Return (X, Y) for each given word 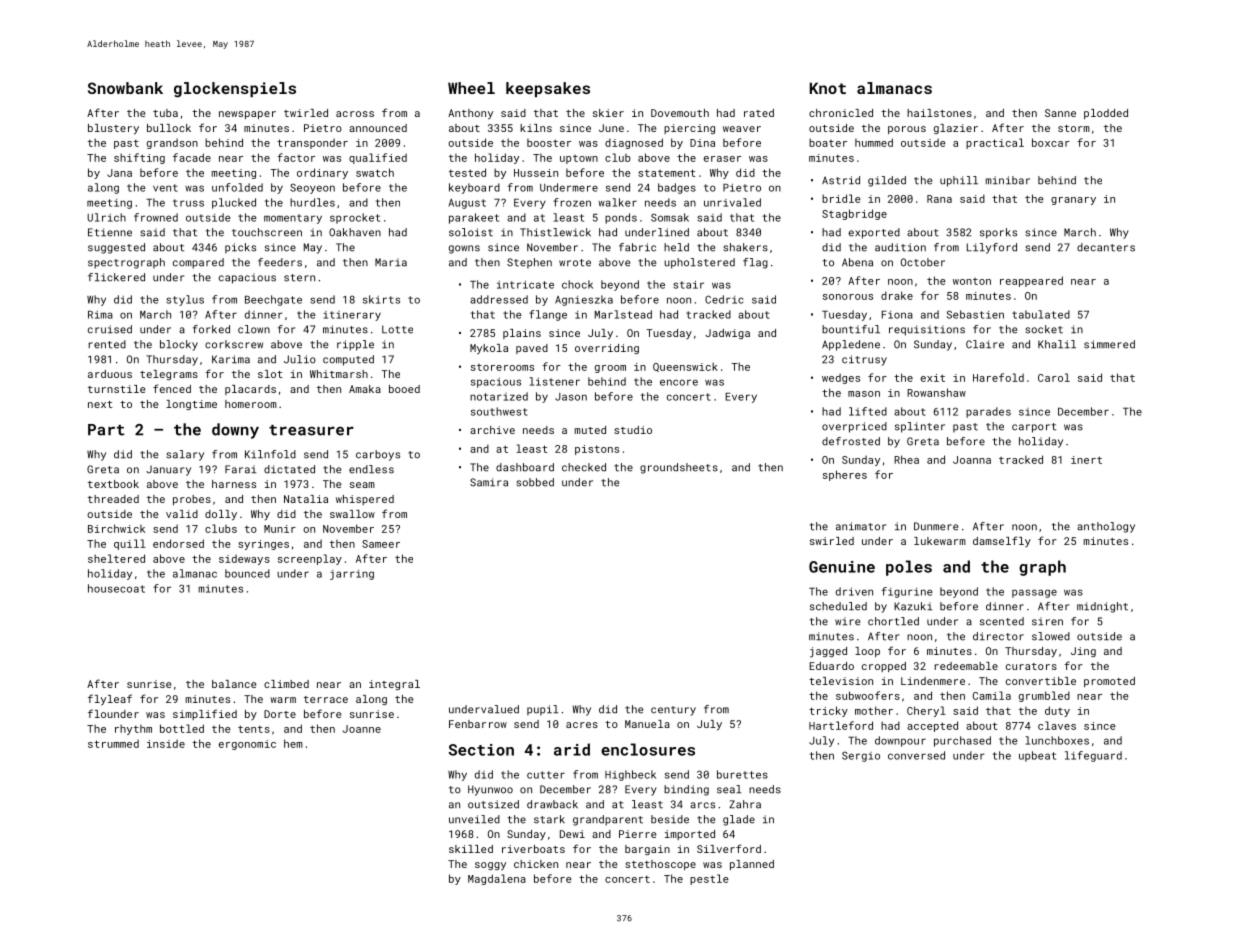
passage (1034, 593)
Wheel (471, 88)
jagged (828, 652)
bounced (247, 573)
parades (988, 412)
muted (590, 430)
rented (107, 344)
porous (907, 130)
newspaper (247, 115)
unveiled (474, 819)
